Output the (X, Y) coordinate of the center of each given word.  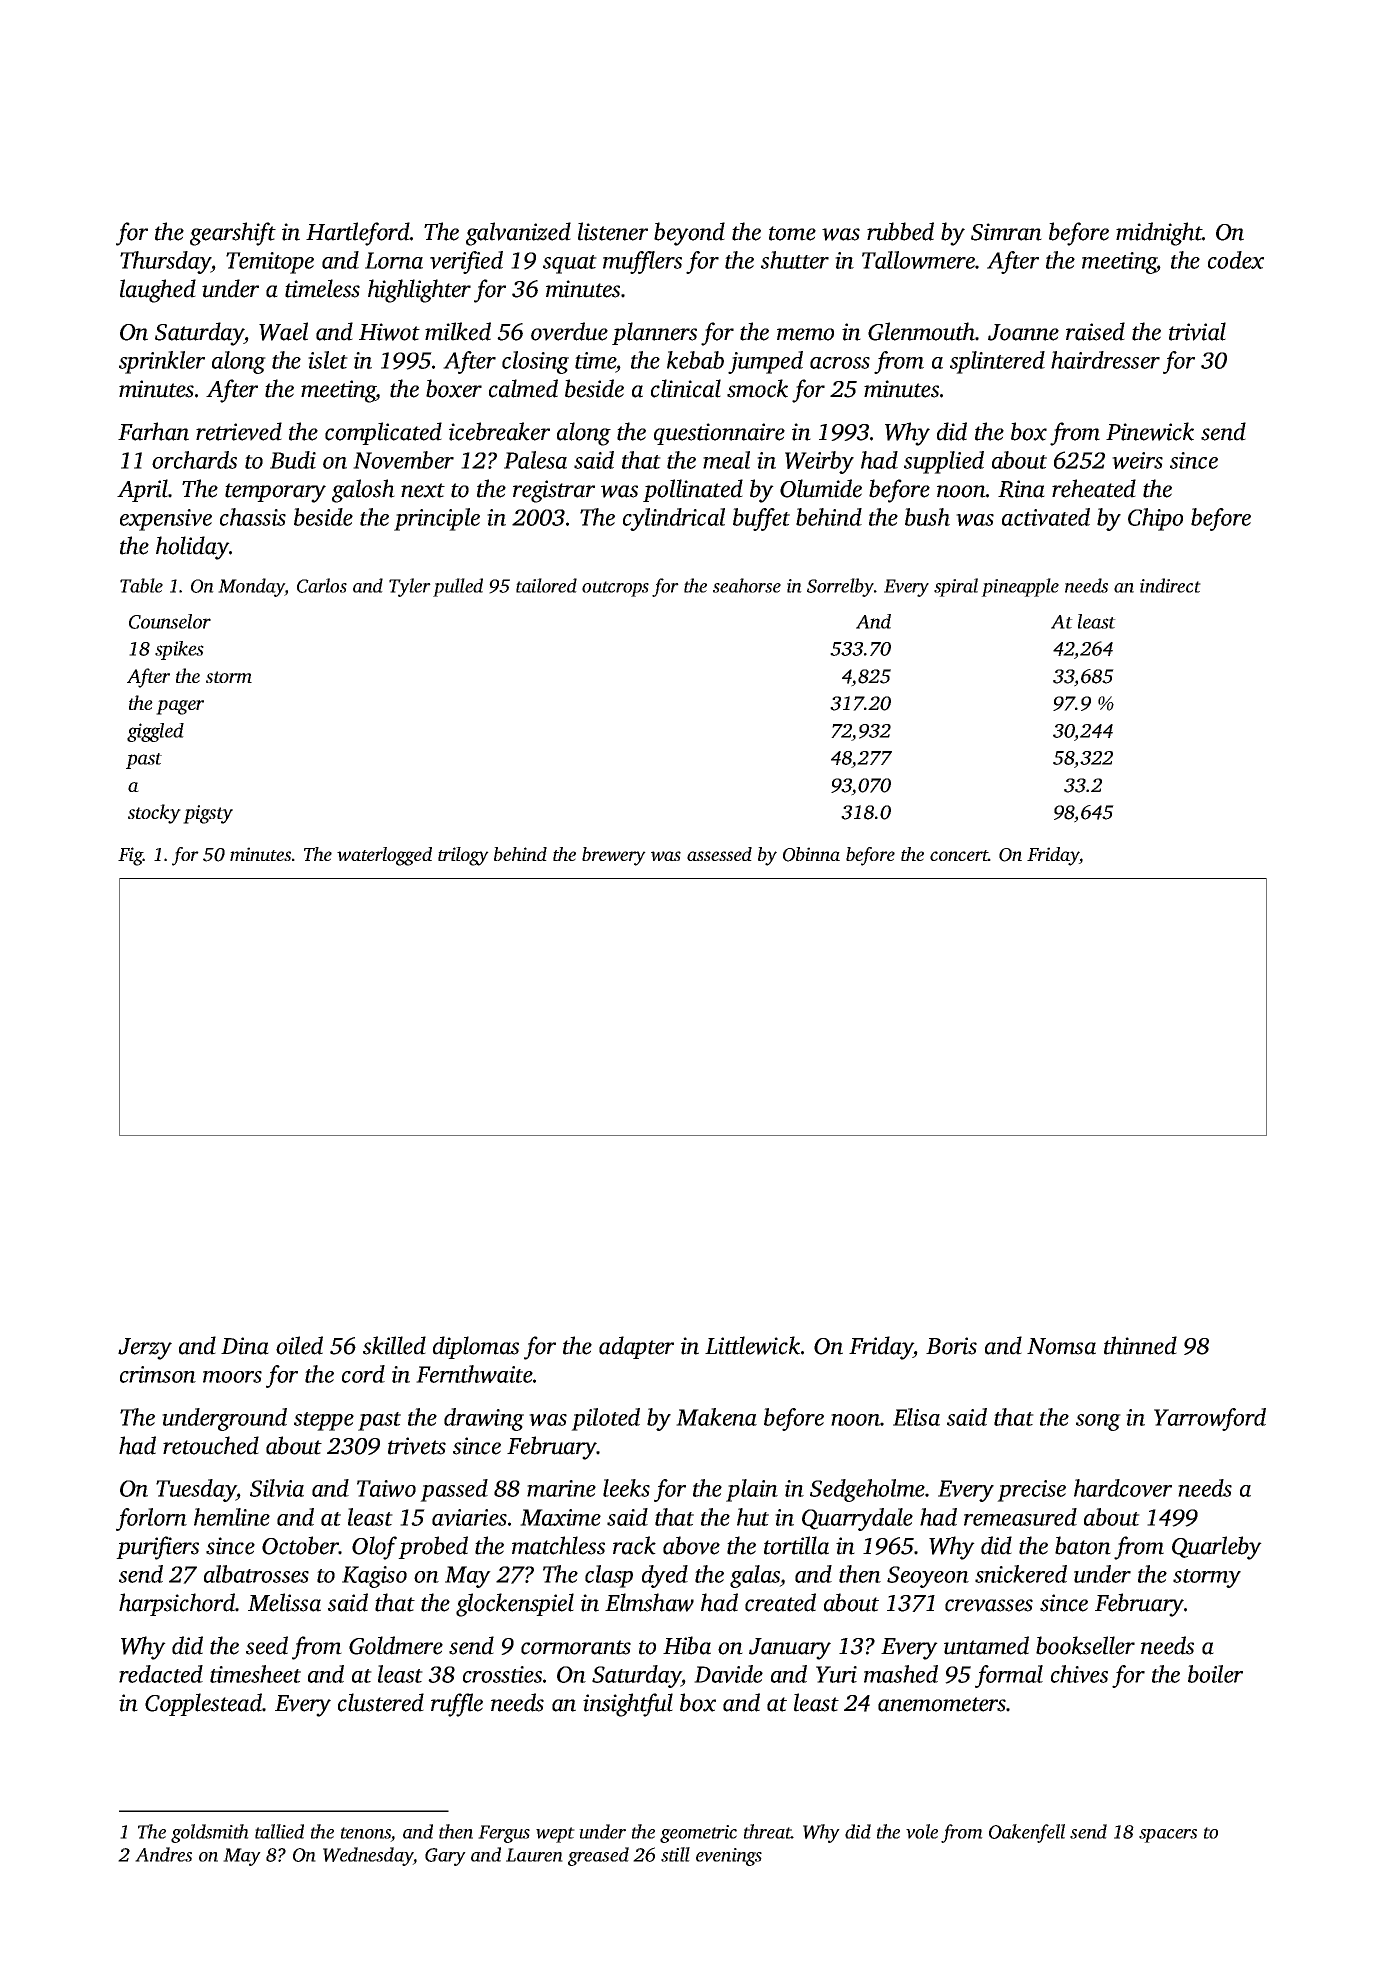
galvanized (518, 234)
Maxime (560, 1517)
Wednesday (368, 1856)
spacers (1168, 1836)
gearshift (233, 234)
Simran (1006, 232)
